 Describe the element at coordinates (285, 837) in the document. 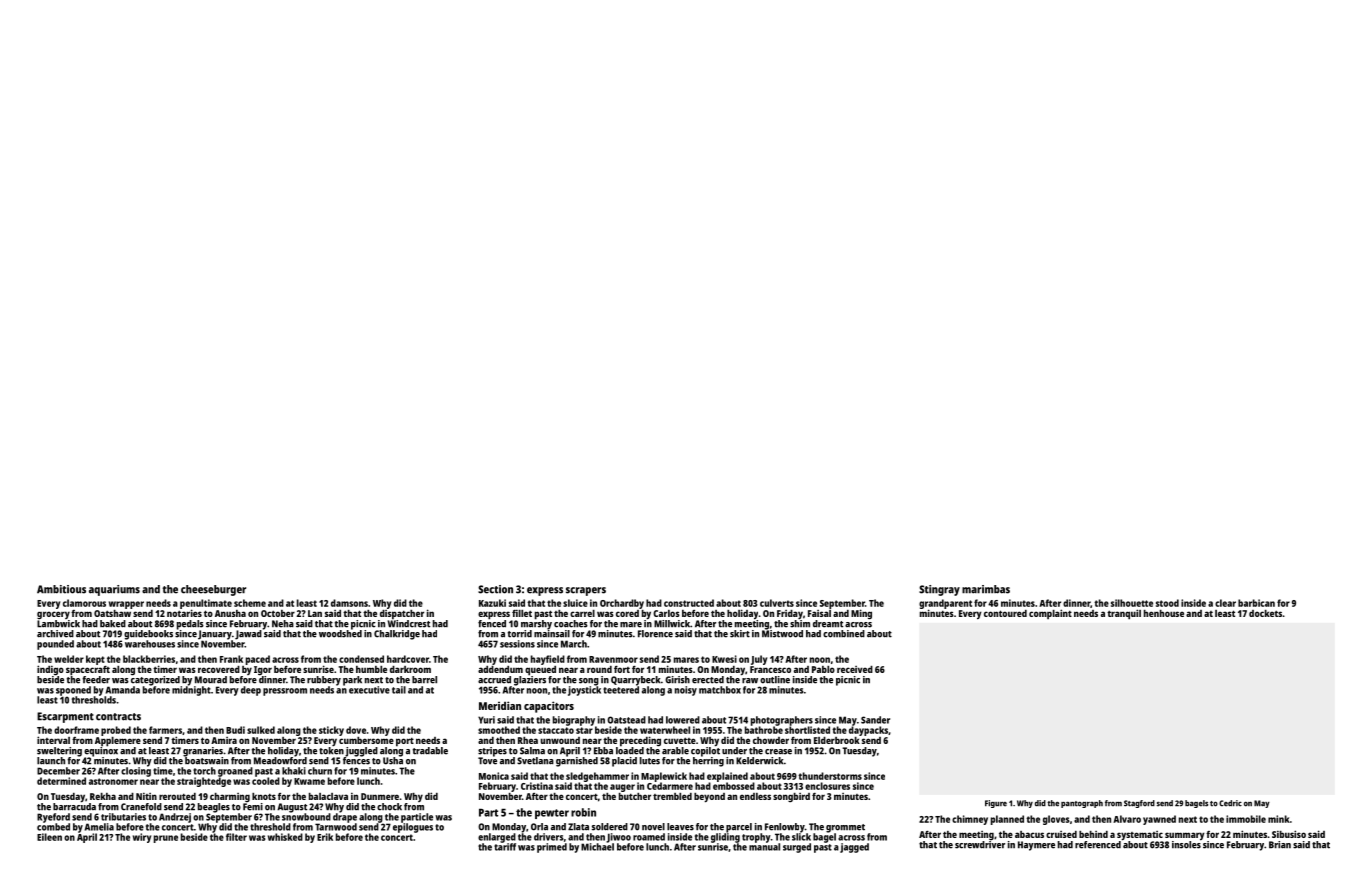

I see `whisked` at that location.
